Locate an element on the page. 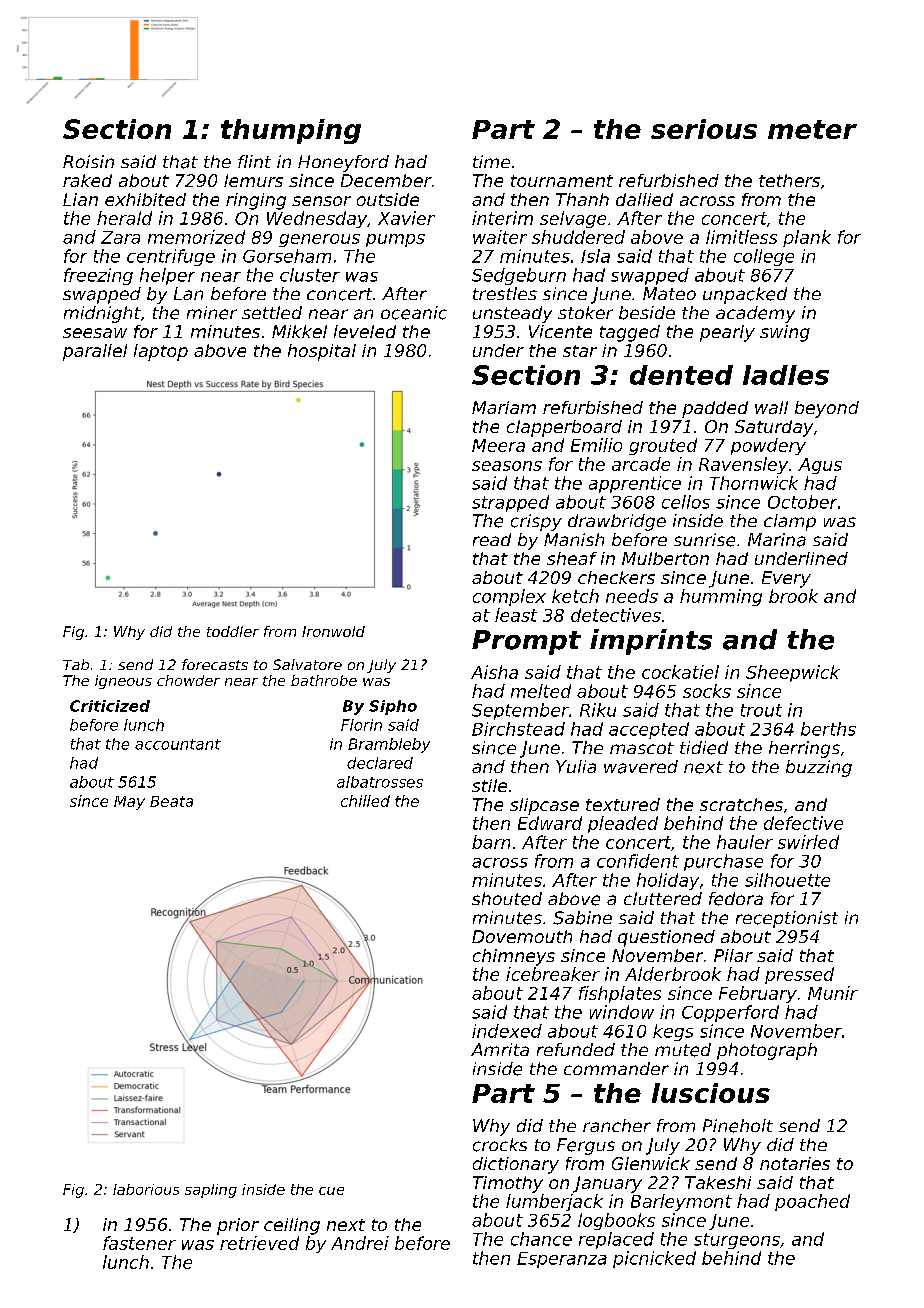 The image size is (924, 1308). serious is located at coordinates (704, 129).
